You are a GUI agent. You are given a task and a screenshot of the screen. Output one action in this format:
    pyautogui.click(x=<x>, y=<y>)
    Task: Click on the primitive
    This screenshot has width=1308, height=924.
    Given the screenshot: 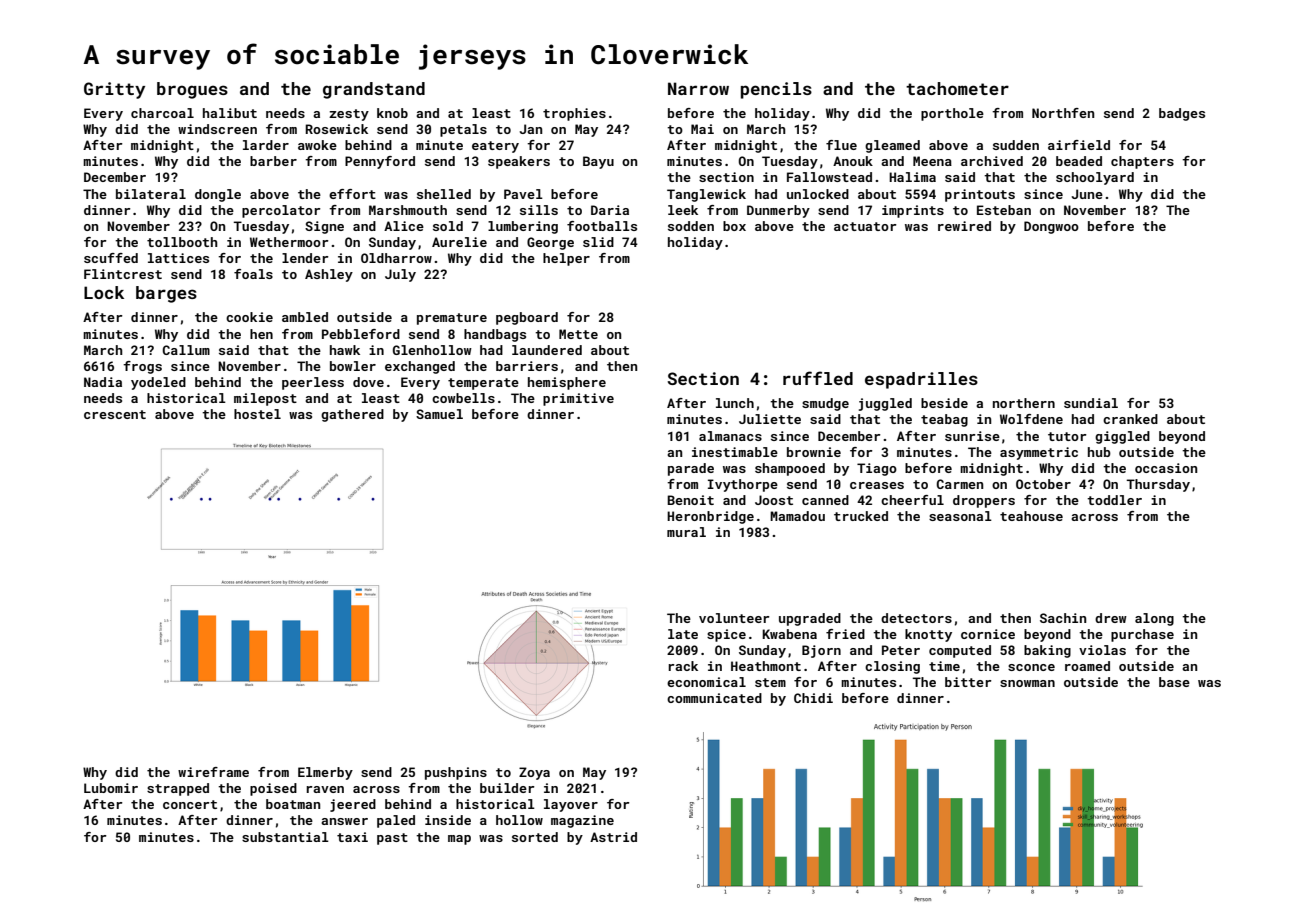 What is the action you would take?
    pyautogui.click(x=578, y=399)
